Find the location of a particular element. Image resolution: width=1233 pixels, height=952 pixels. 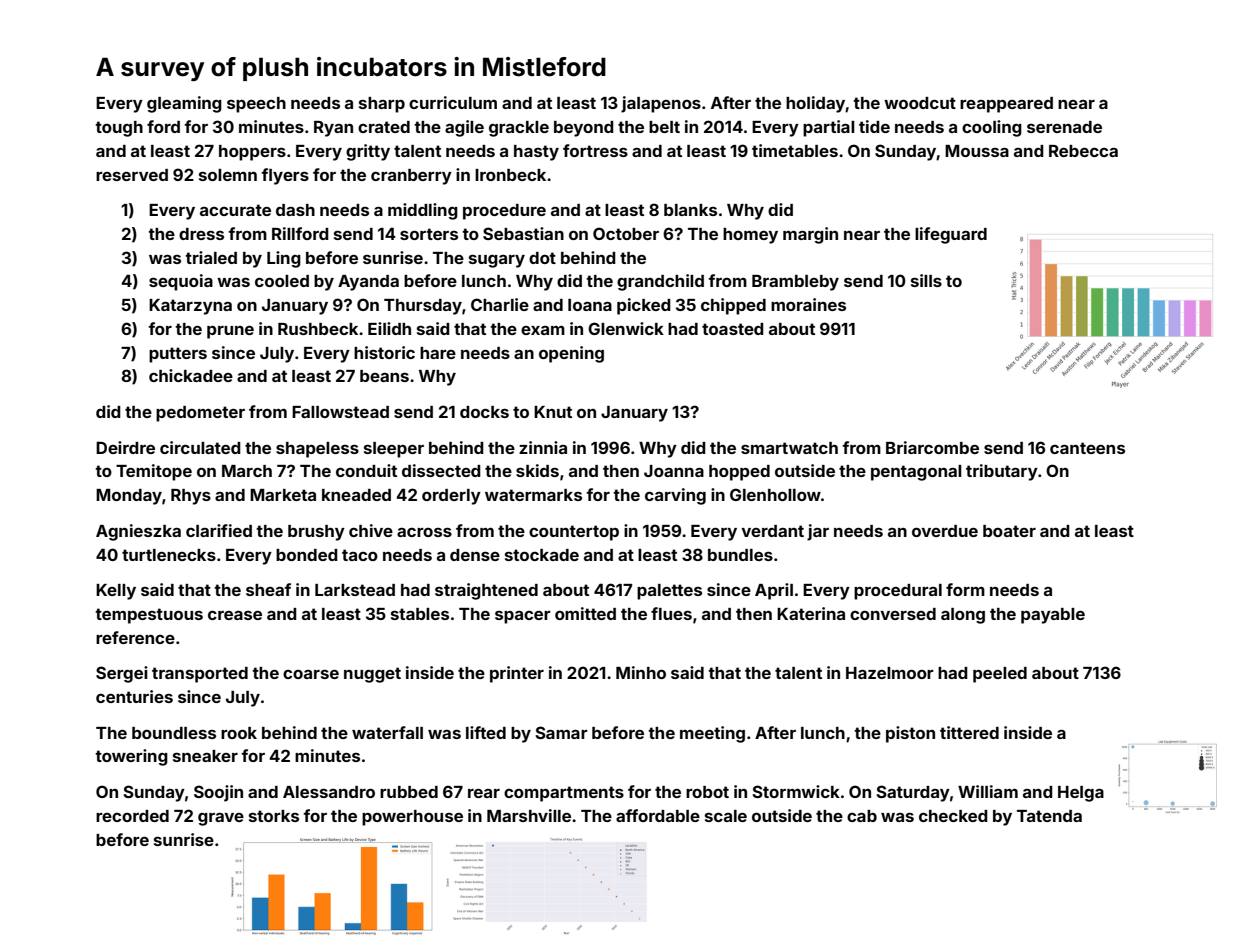

boater is located at coordinates (1009, 531).
